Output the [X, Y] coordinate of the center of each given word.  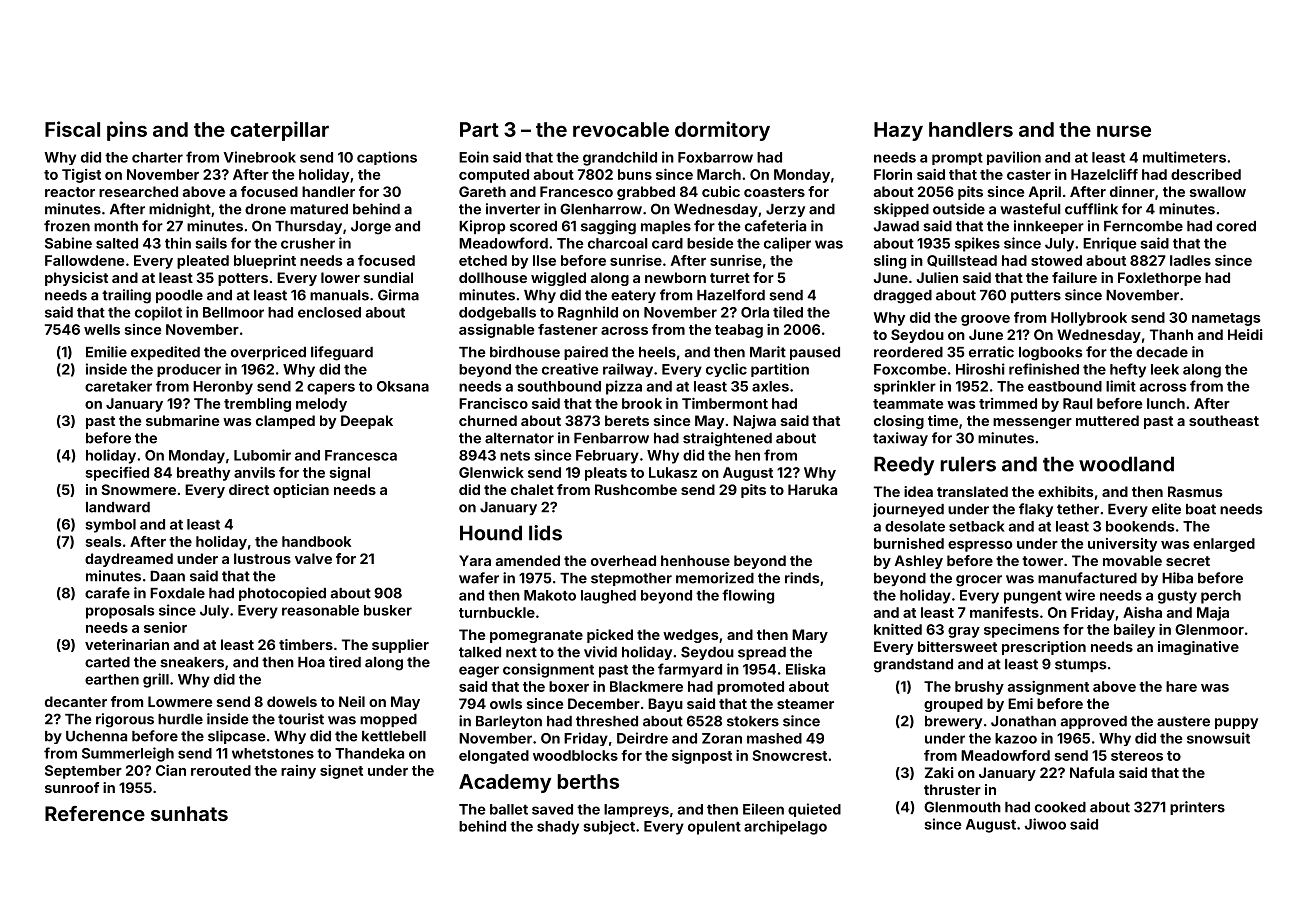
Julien [937, 277]
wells [102, 329]
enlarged [1224, 545]
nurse [1124, 131]
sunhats [189, 813]
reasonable [320, 610]
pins [127, 131]
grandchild [620, 158]
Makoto [550, 595]
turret [730, 278]
